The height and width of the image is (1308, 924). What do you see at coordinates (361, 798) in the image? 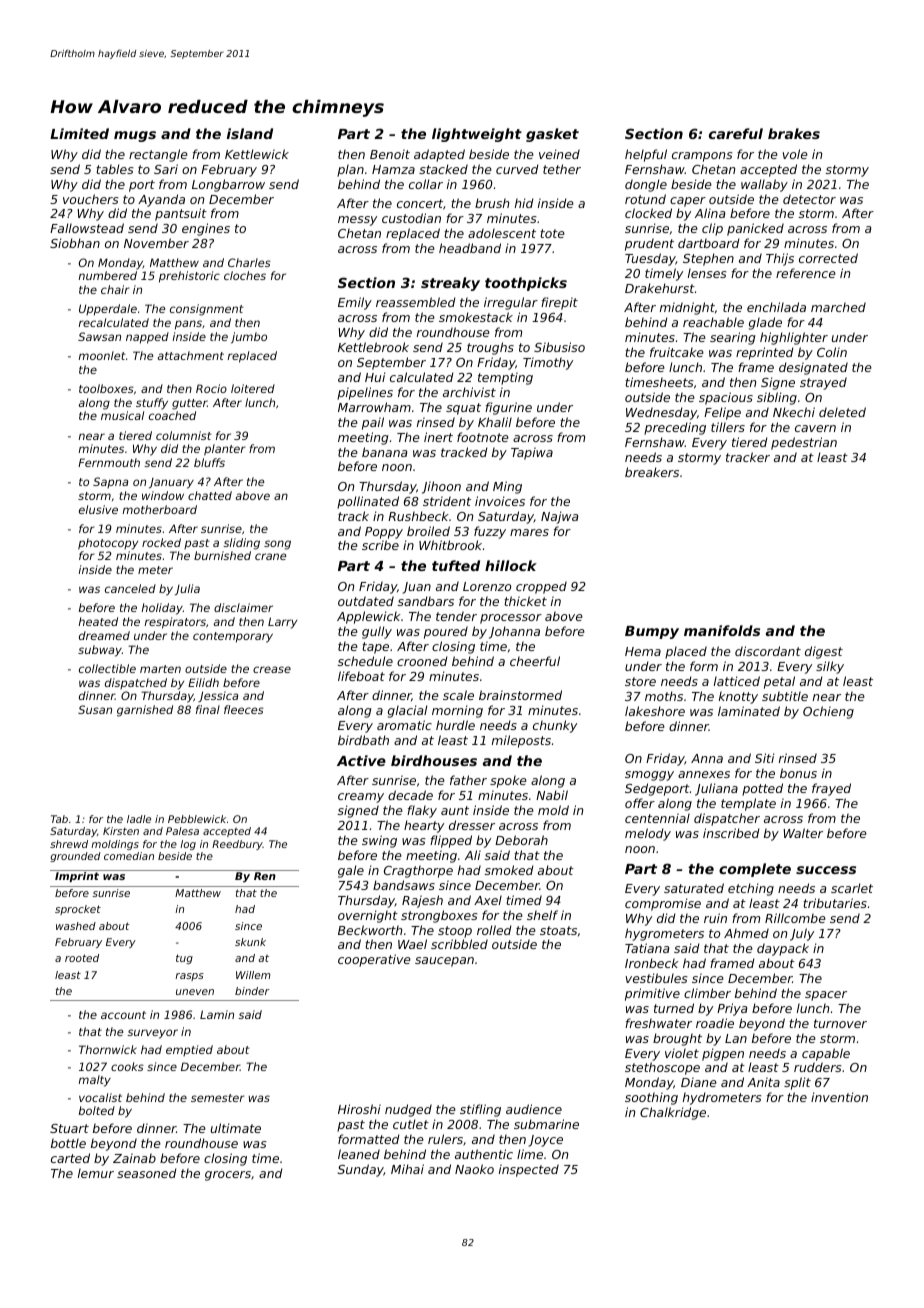
I see `creamy` at bounding box center [361, 798].
